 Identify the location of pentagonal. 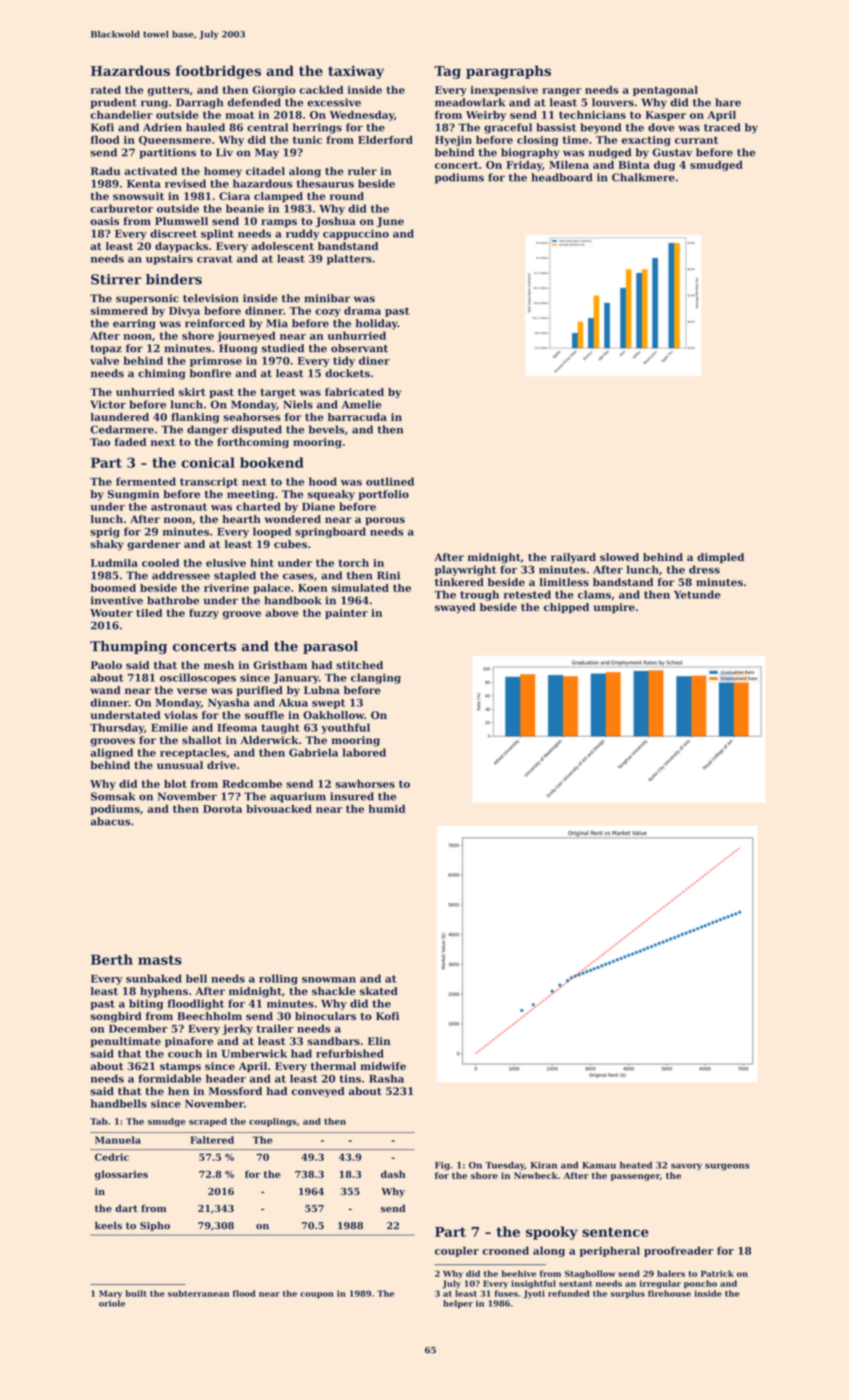
(665, 91).
